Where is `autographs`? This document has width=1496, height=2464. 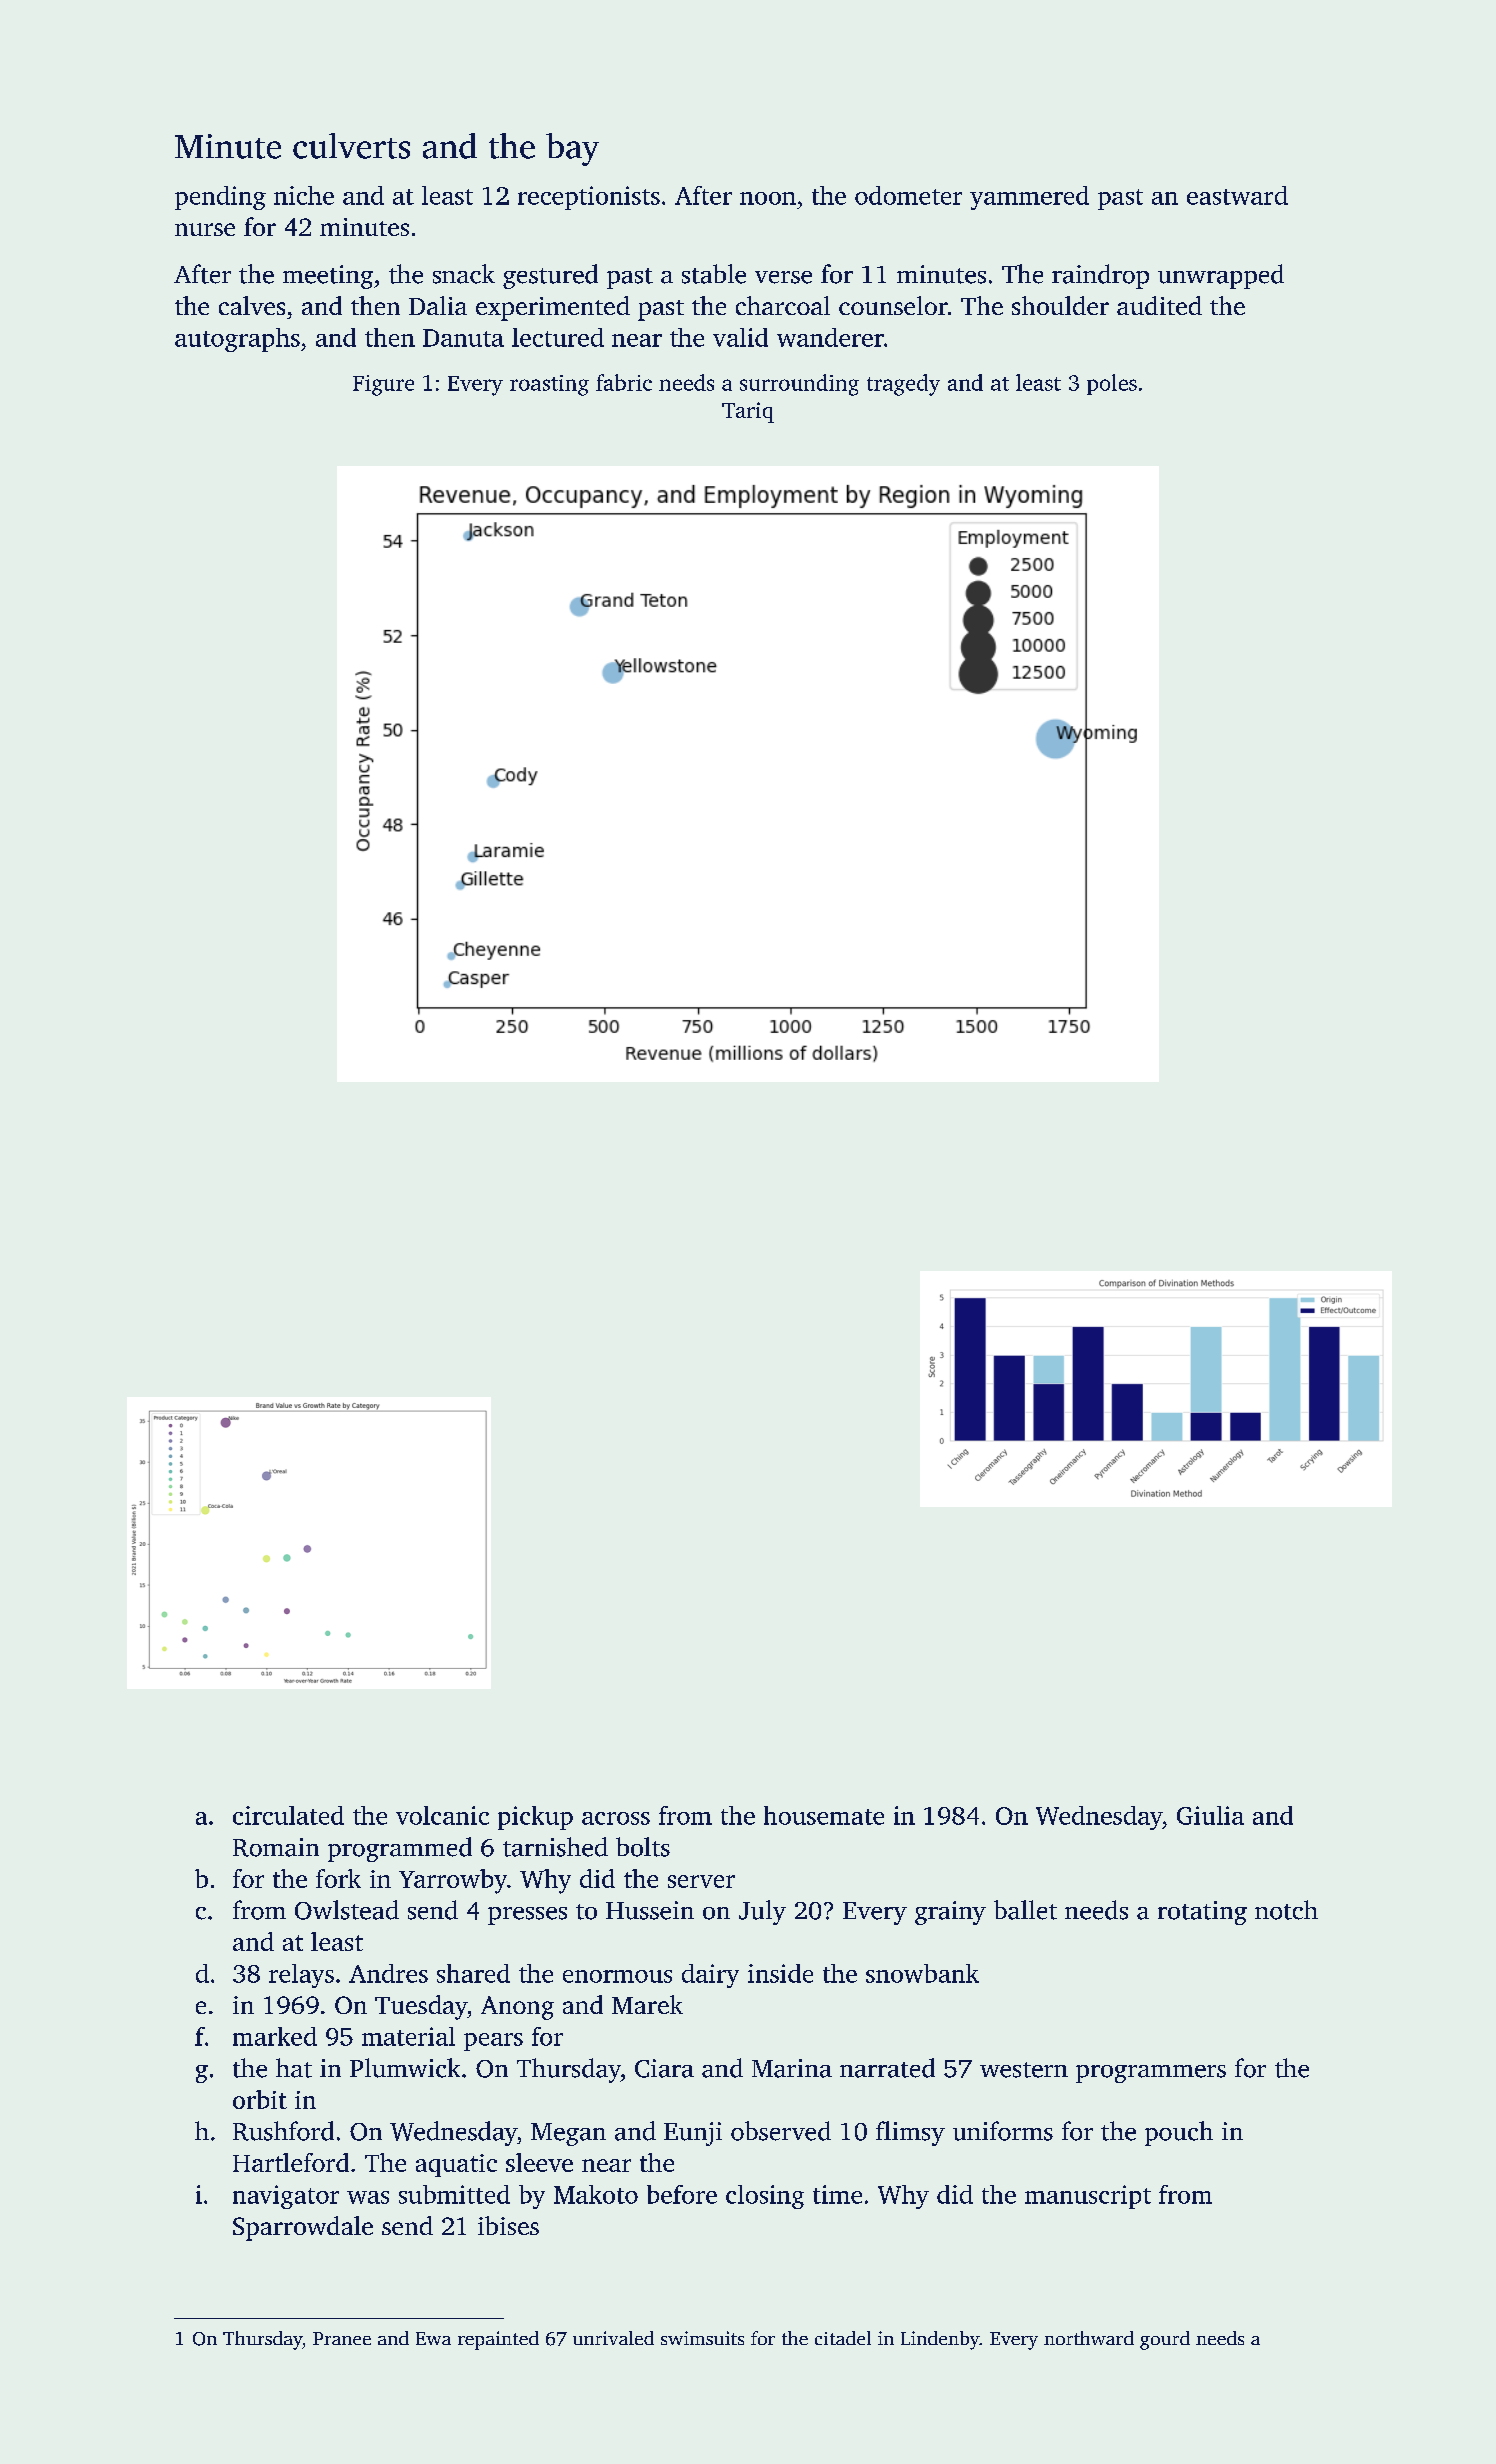
autographs is located at coordinates (237, 340).
